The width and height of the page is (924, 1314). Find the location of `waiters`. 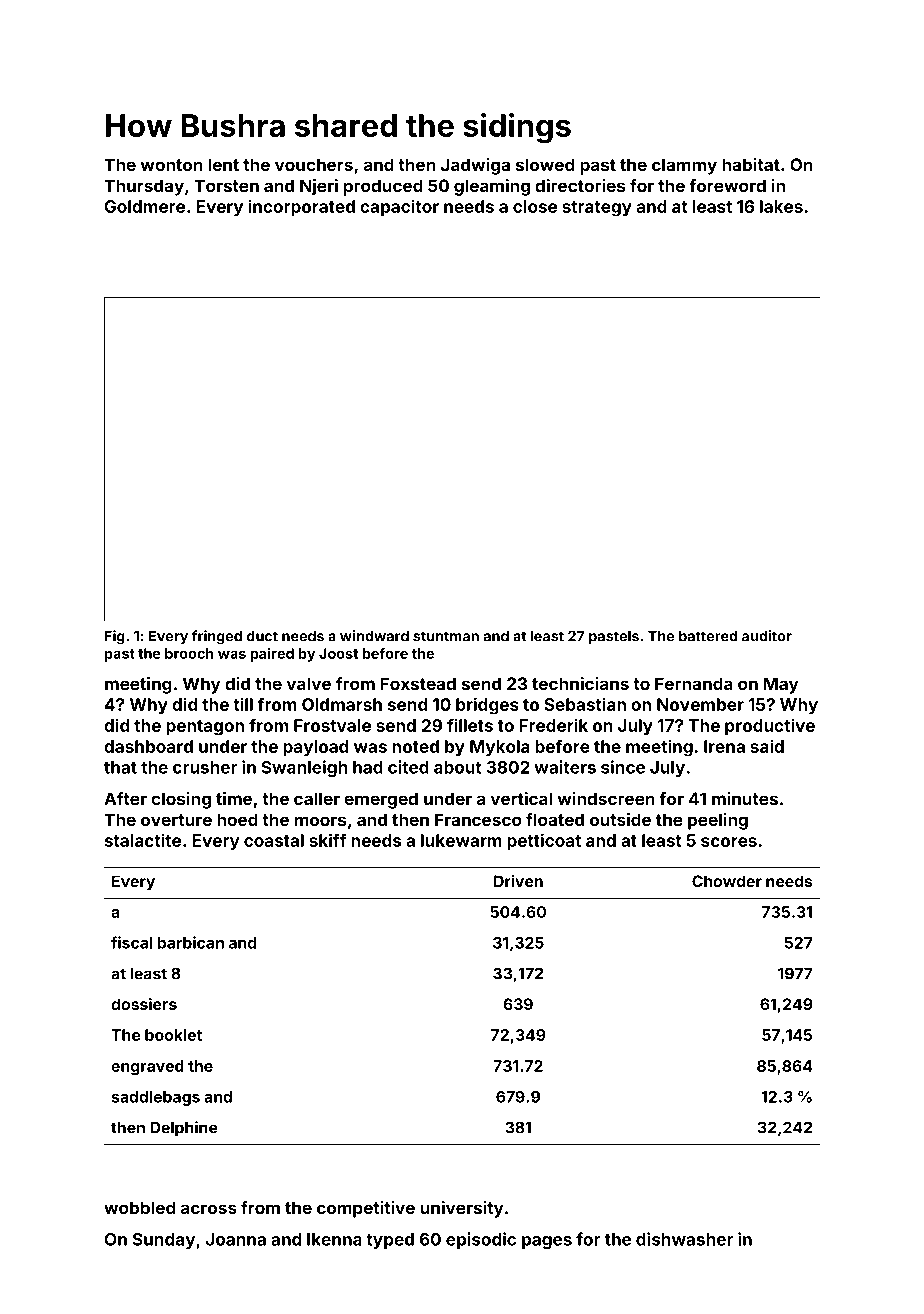

waiters is located at coordinates (565, 767).
